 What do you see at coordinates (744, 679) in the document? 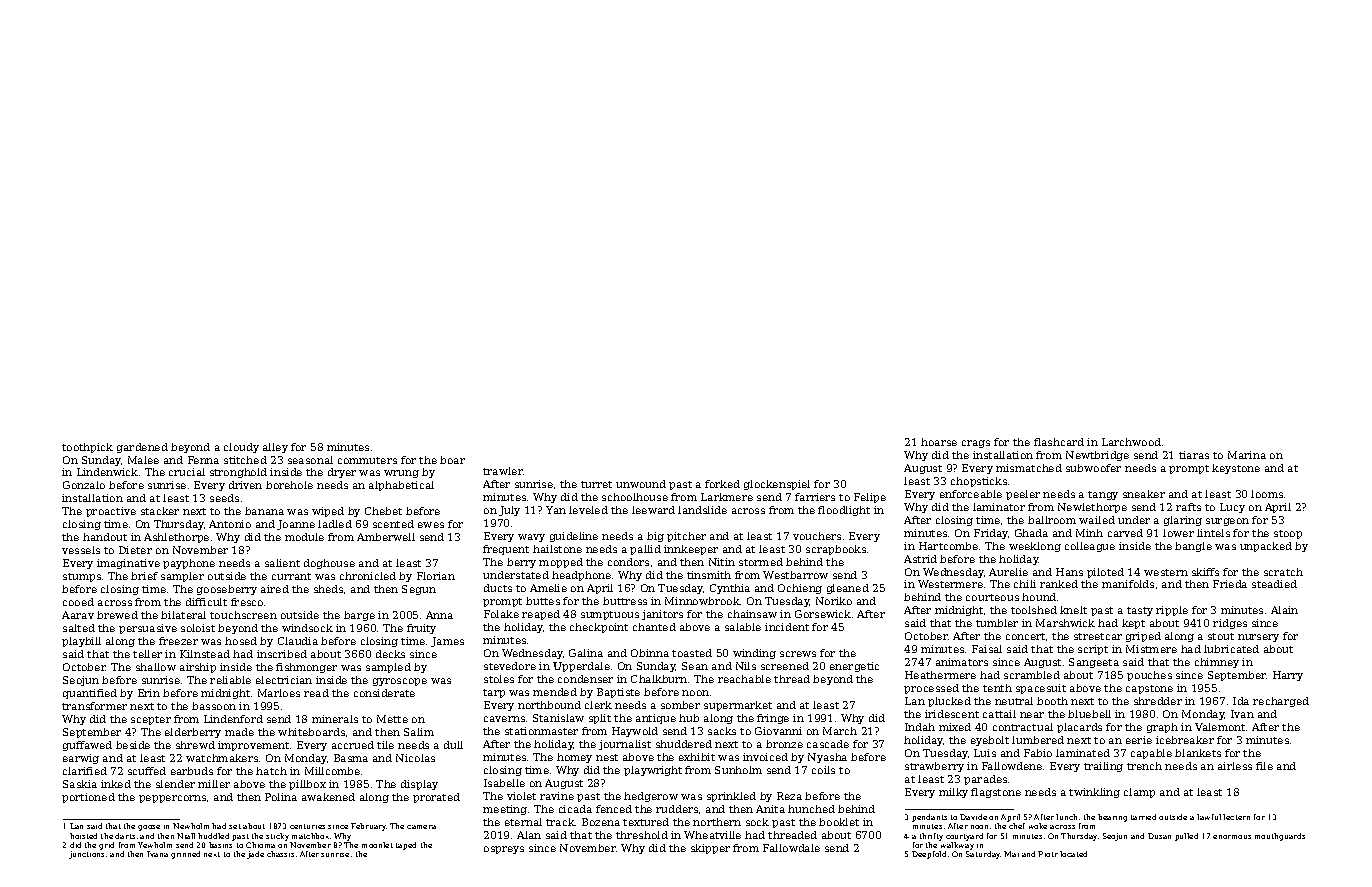
I see `reachable` at bounding box center [744, 679].
